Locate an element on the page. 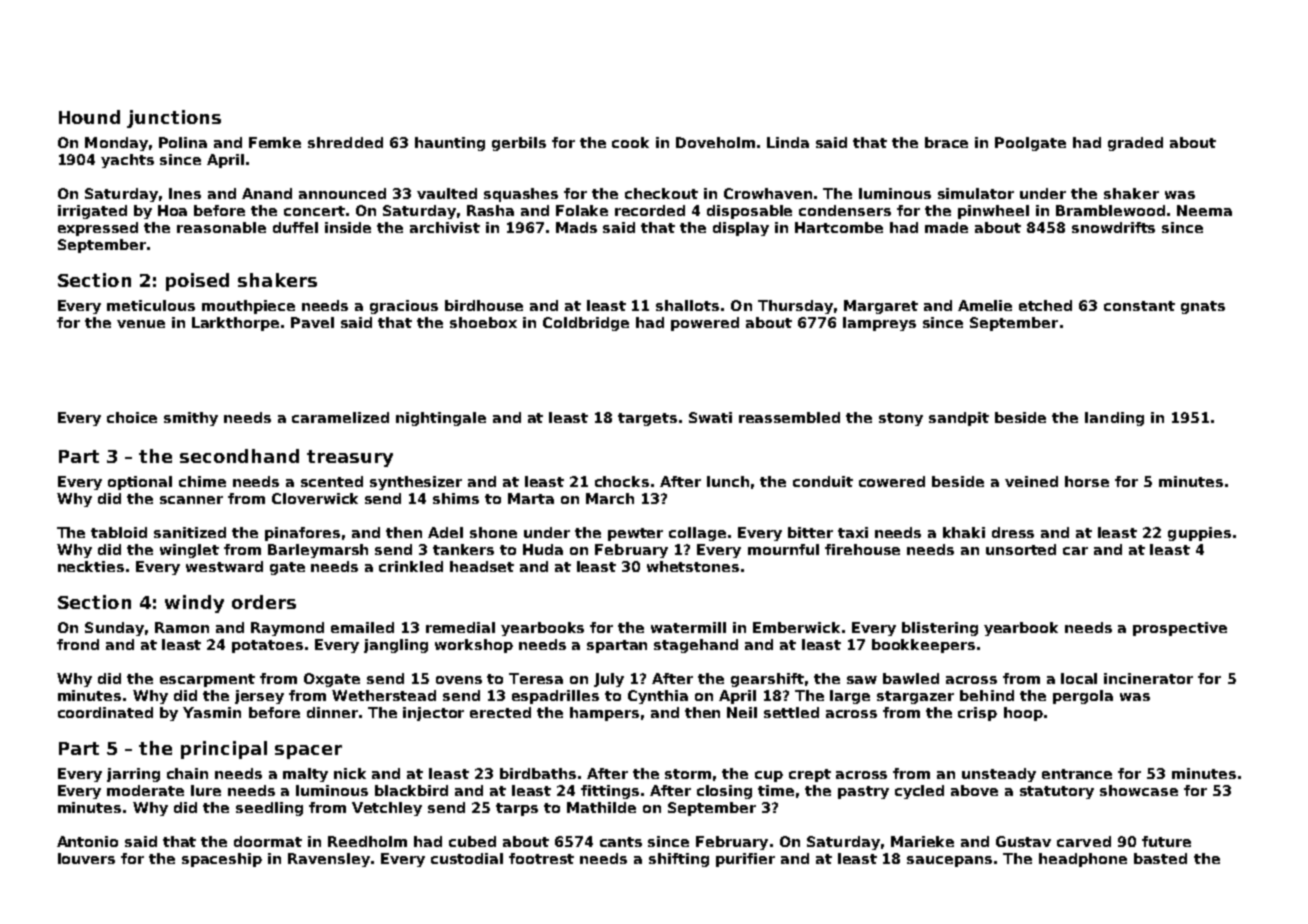  Cloverwick is located at coordinates (315, 498).
